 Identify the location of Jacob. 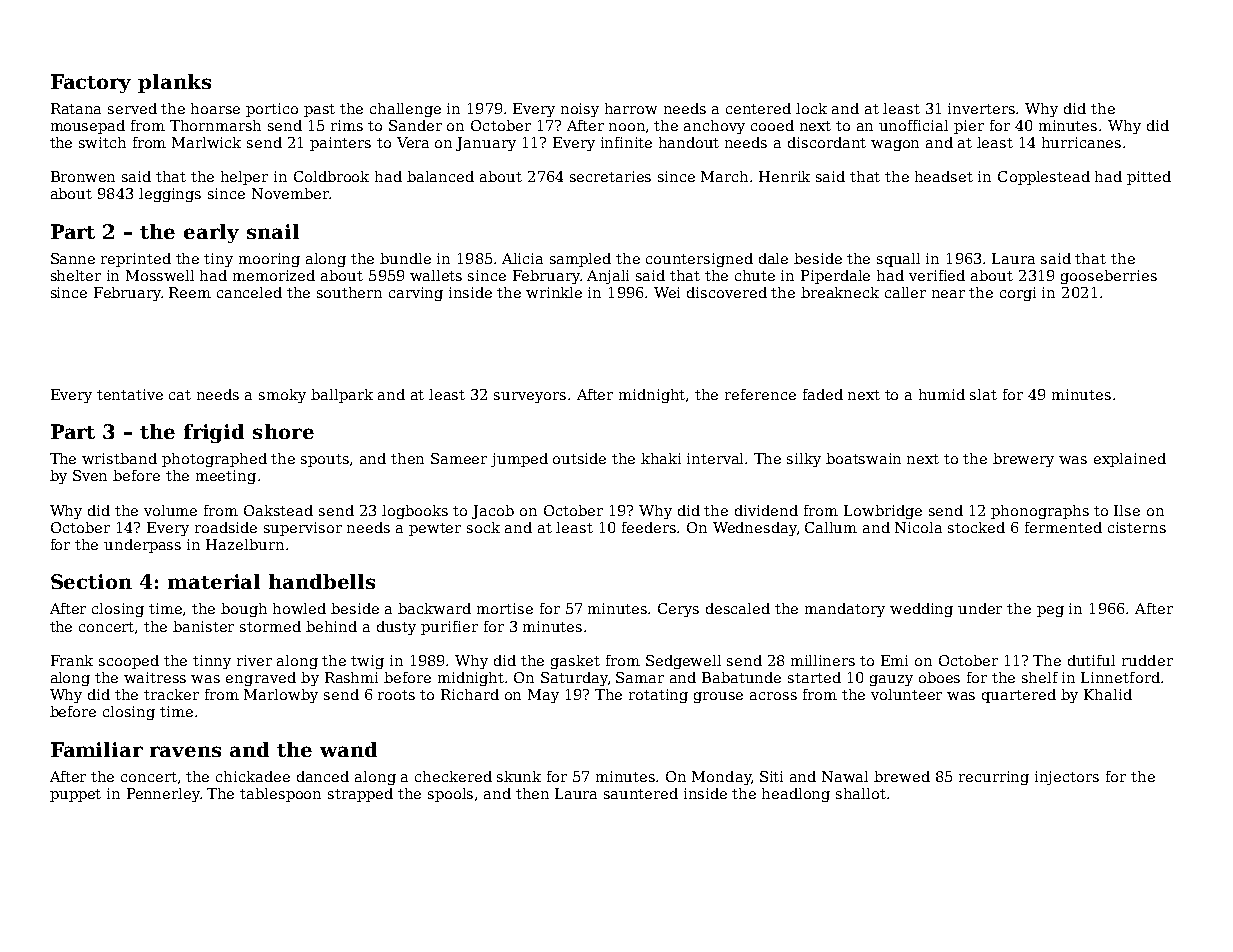
(493, 512).
